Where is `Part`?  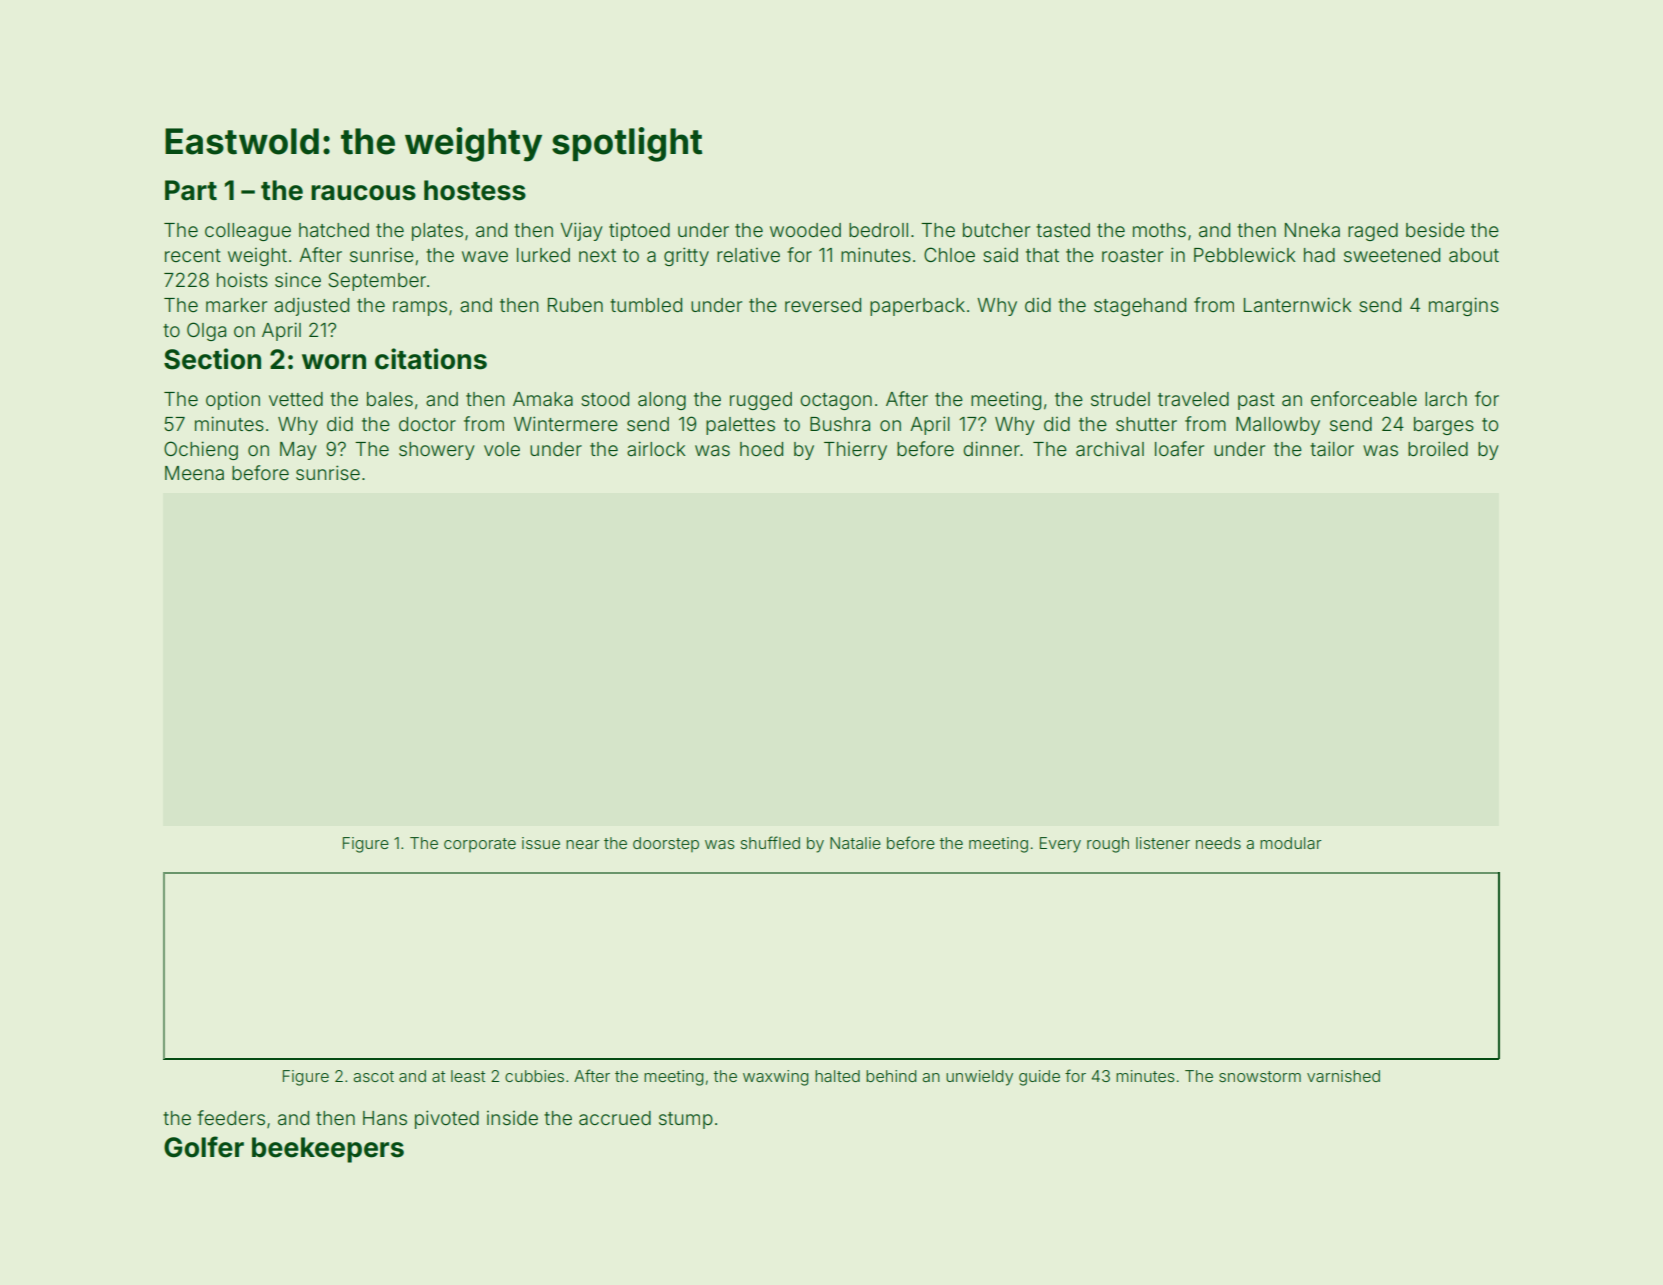 Part is located at coordinates (191, 190).
